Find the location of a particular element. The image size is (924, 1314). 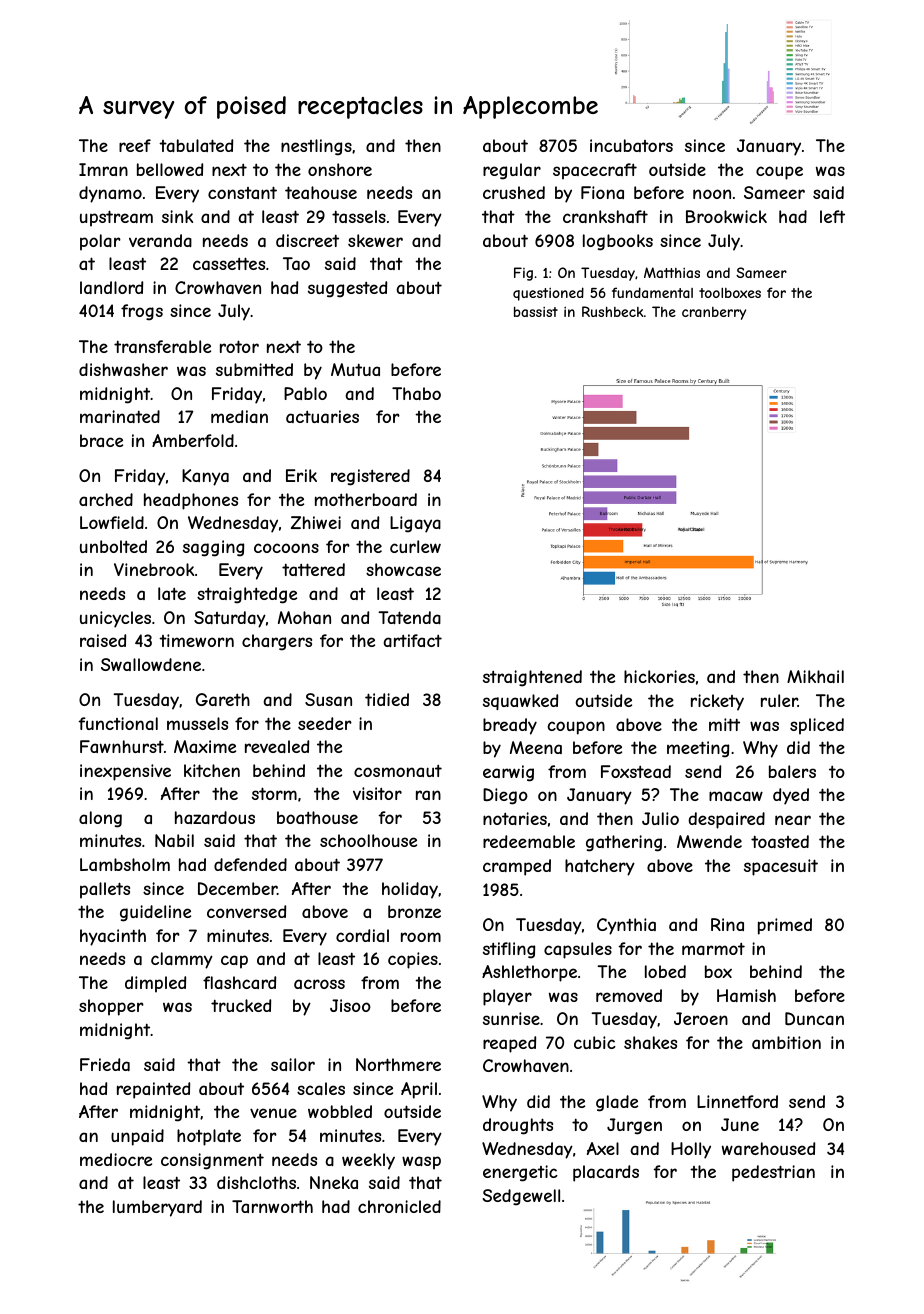

Erik is located at coordinates (301, 475).
